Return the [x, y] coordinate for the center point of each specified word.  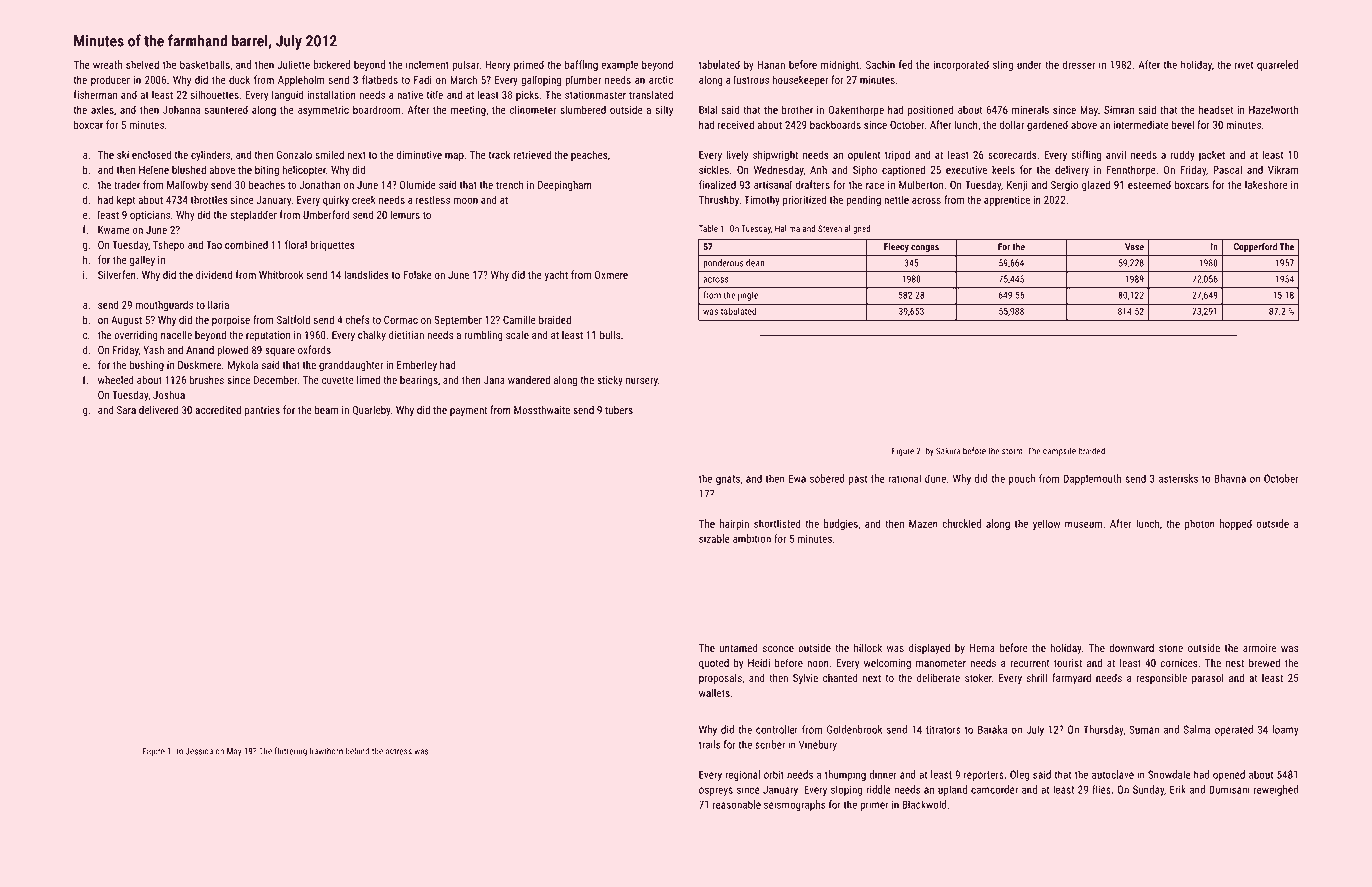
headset [1216, 109]
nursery [642, 382]
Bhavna [1230, 478]
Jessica [199, 751]
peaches [589, 155]
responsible [1161, 678]
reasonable [737, 804]
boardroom [377, 109]
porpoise [231, 321]
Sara [126, 410]
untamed [739, 647]
